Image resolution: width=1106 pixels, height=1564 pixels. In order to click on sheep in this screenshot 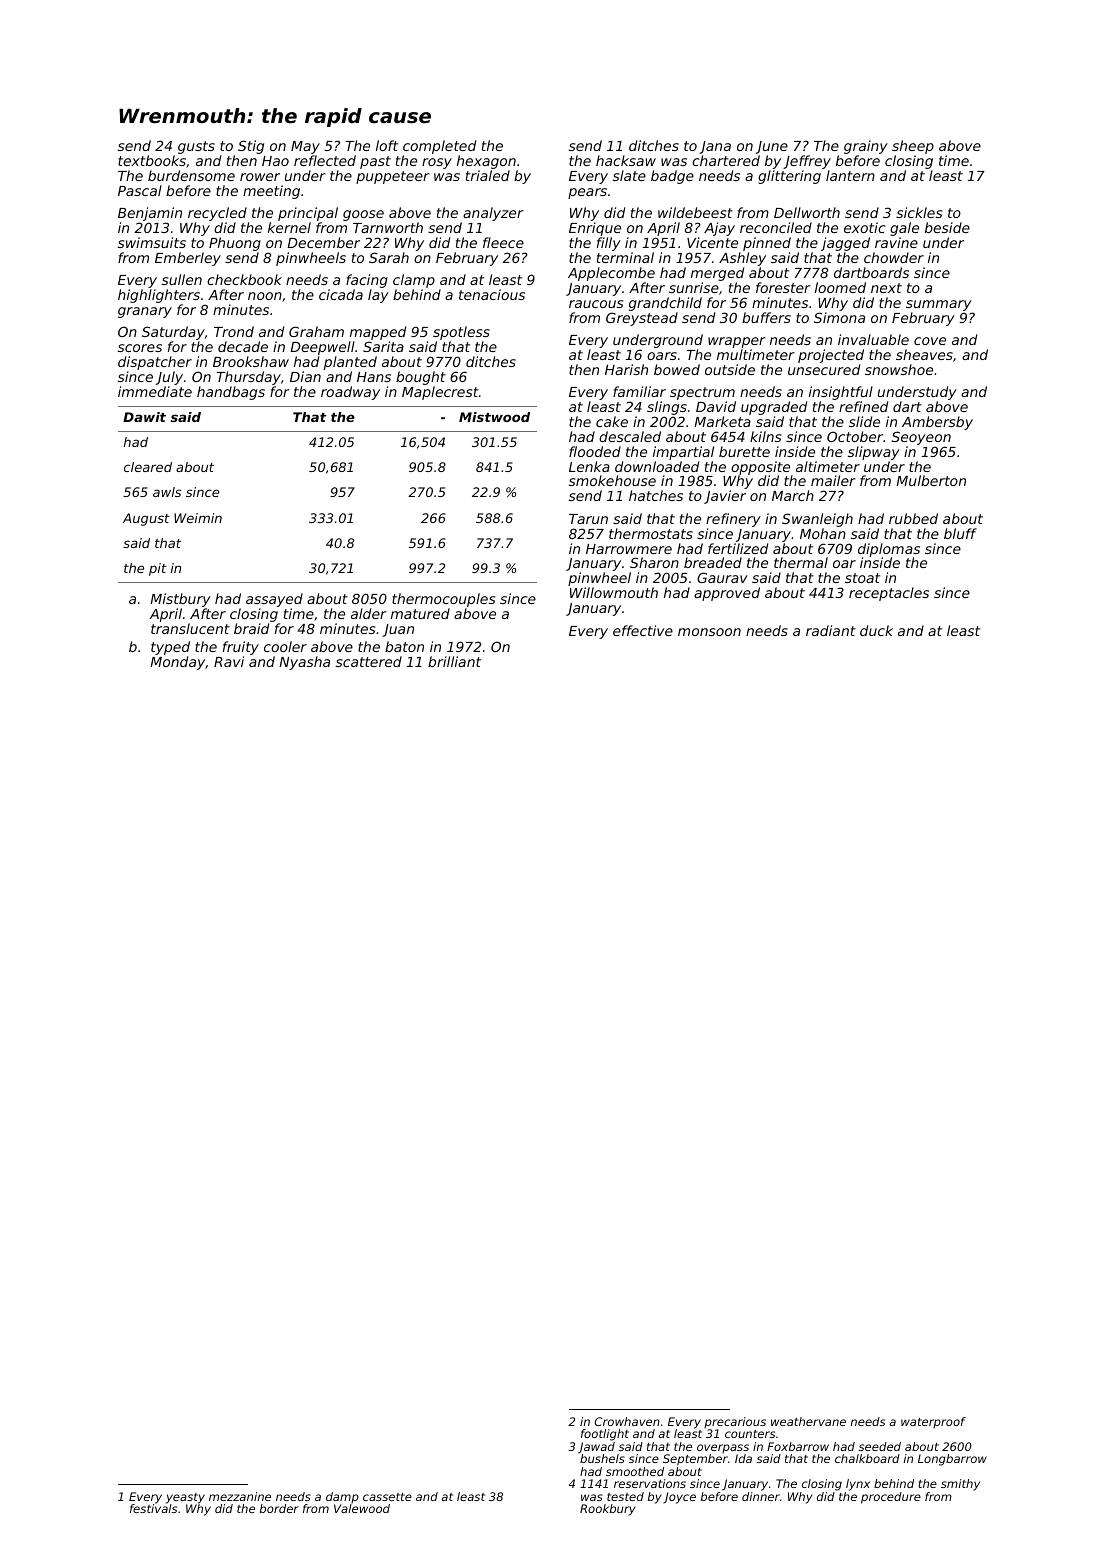, I will do `click(913, 147)`.
